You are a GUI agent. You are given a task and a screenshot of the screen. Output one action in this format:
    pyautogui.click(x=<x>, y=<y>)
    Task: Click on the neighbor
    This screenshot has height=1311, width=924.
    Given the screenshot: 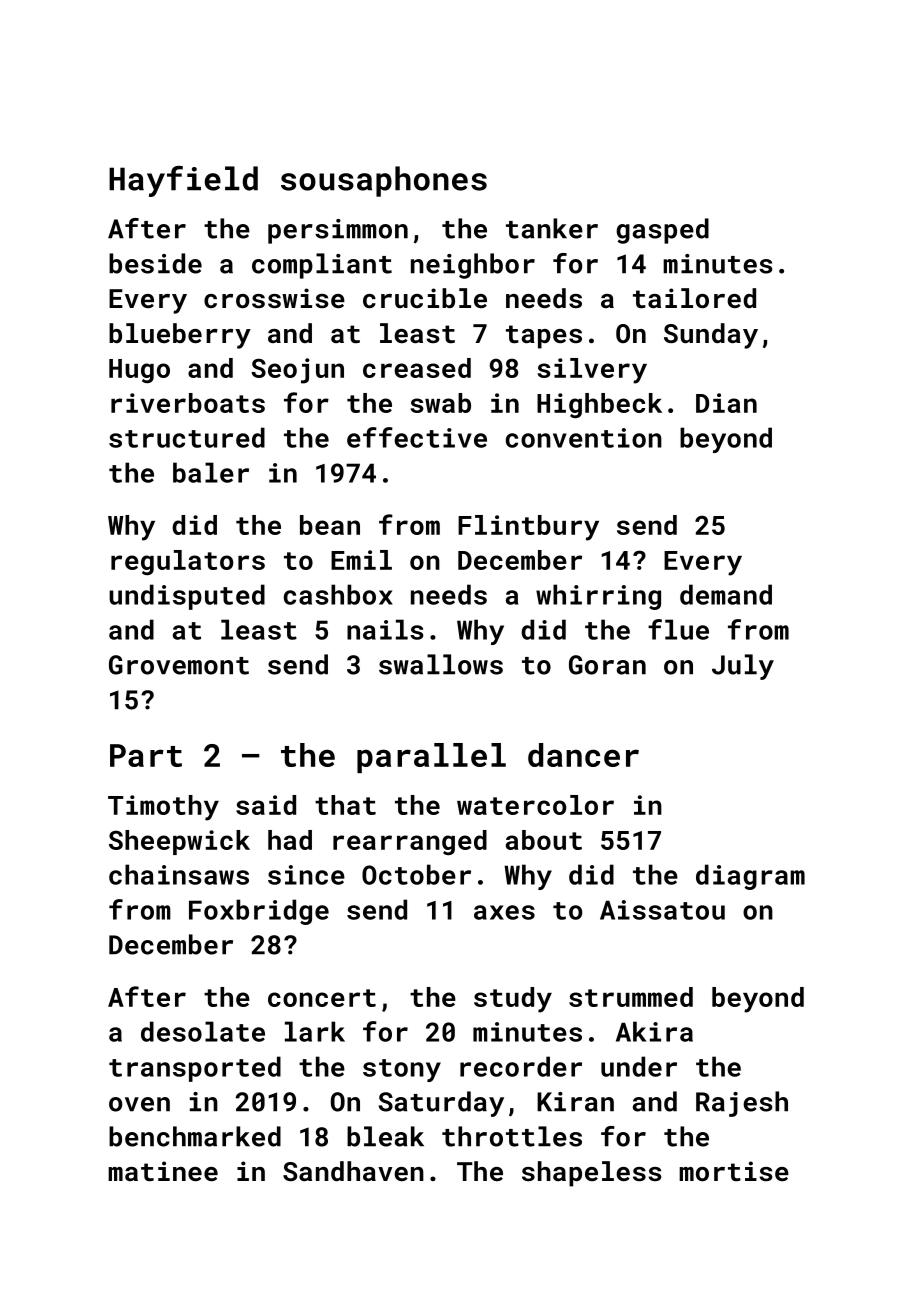 What is the action you would take?
    pyautogui.click(x=473, y=266)
